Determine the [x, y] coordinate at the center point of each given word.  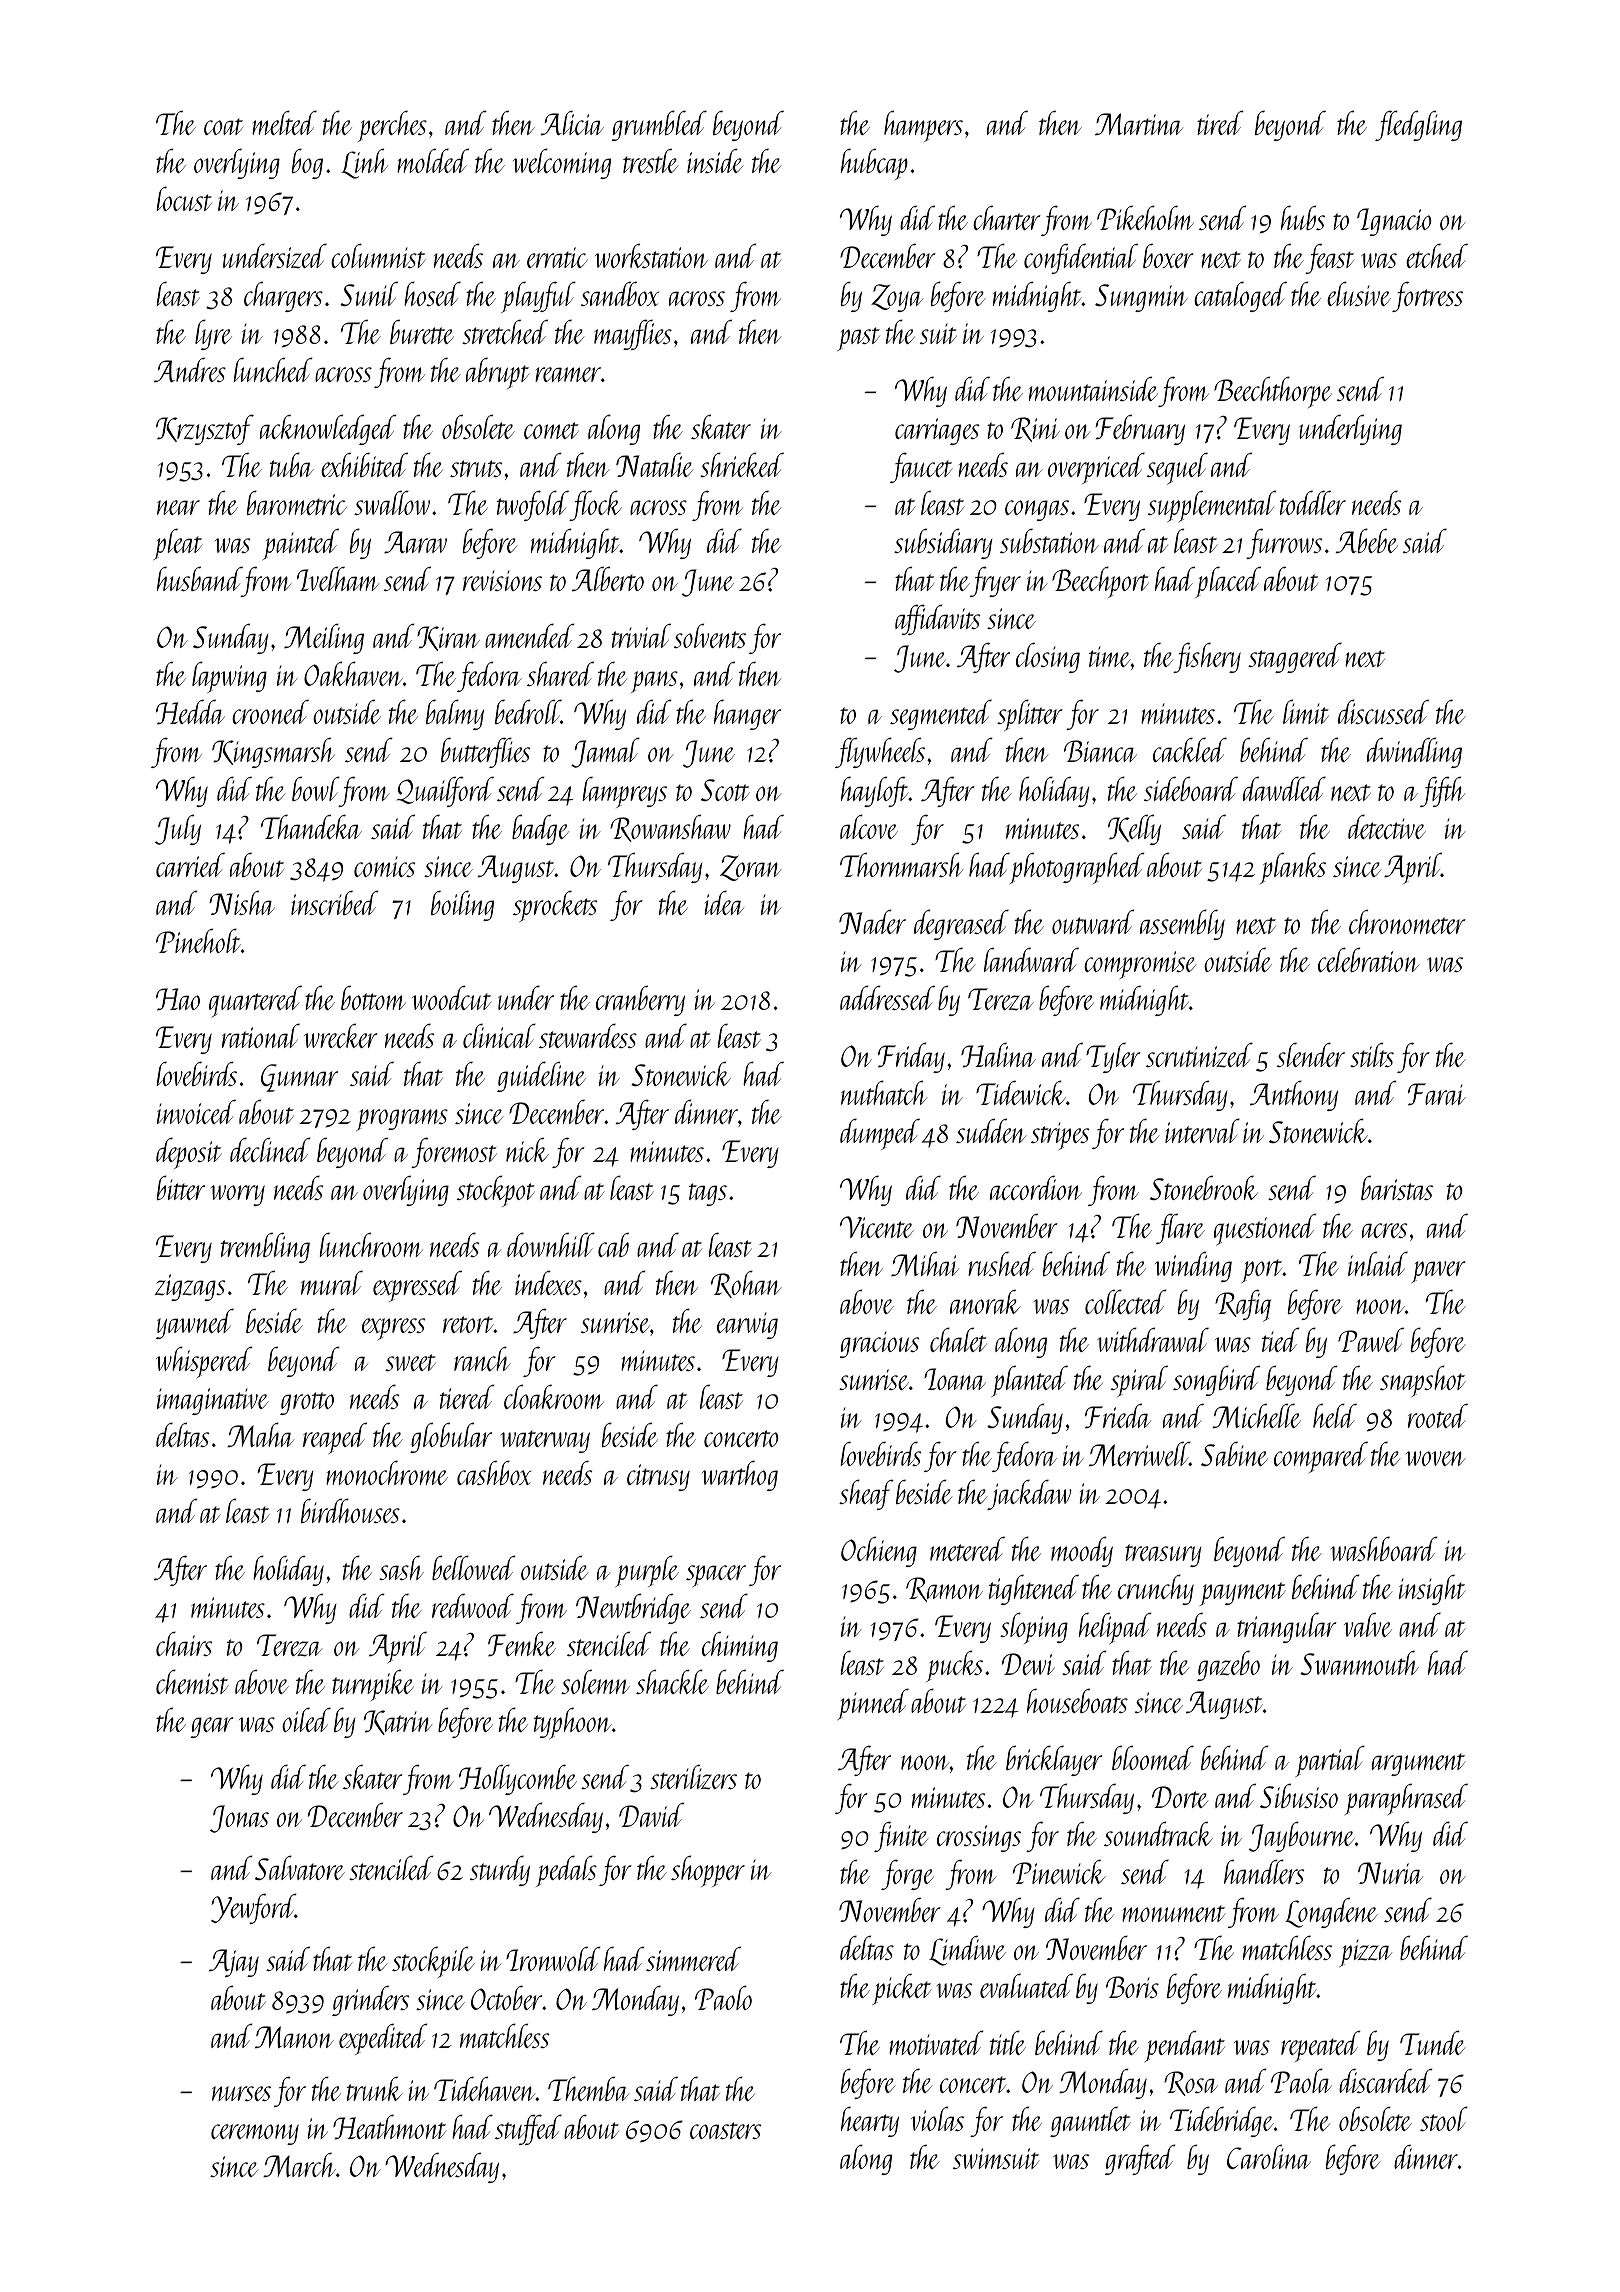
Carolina [1269, 2156]
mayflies [633, 334]
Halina [998, 1055]
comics [384, 866]
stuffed [528, 2129]
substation [1049, 540]
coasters [725, 2130]
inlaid [1378, 1263]
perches [392, 126]
